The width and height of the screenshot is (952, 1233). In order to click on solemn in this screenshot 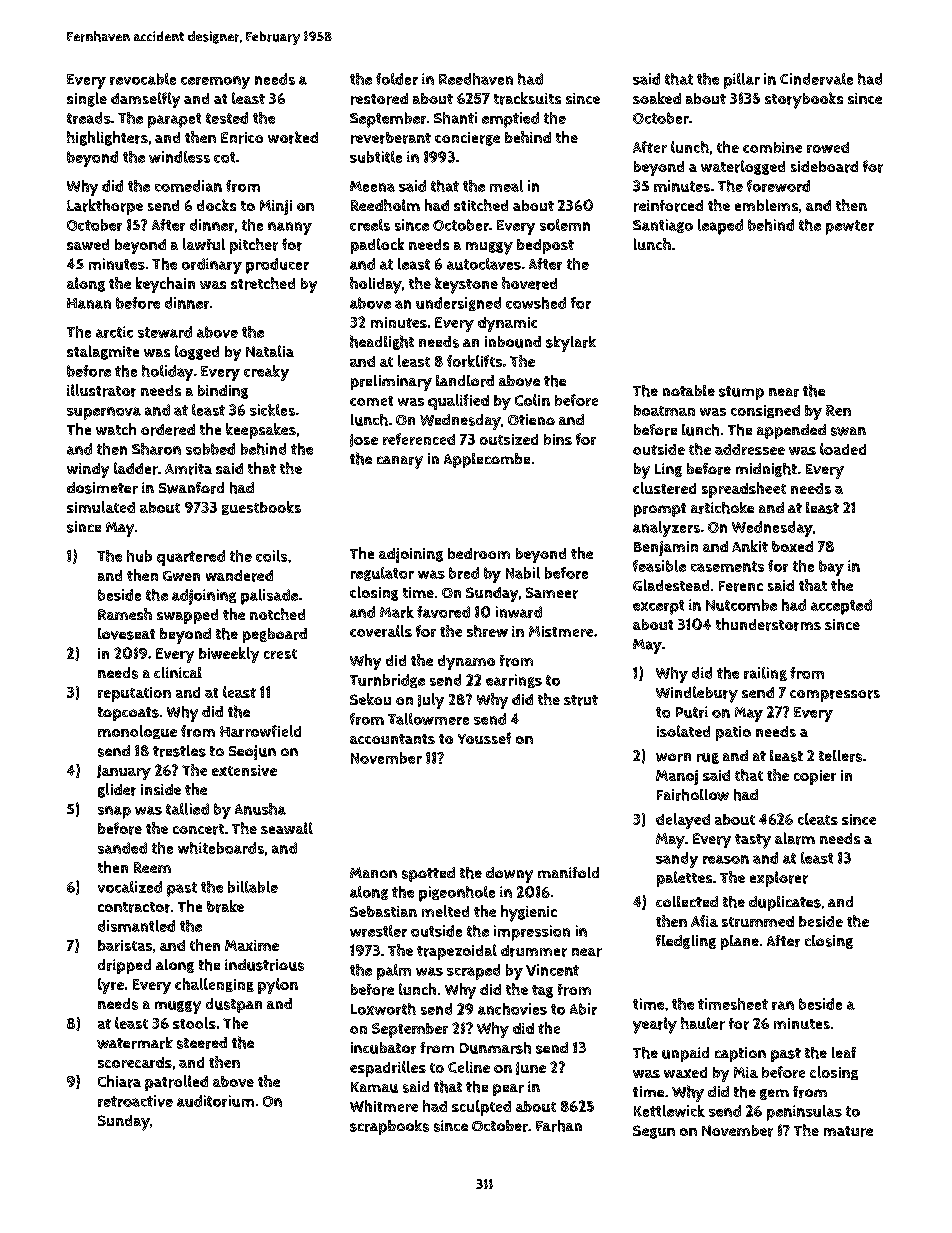, I will do `click(565, 225)`.
